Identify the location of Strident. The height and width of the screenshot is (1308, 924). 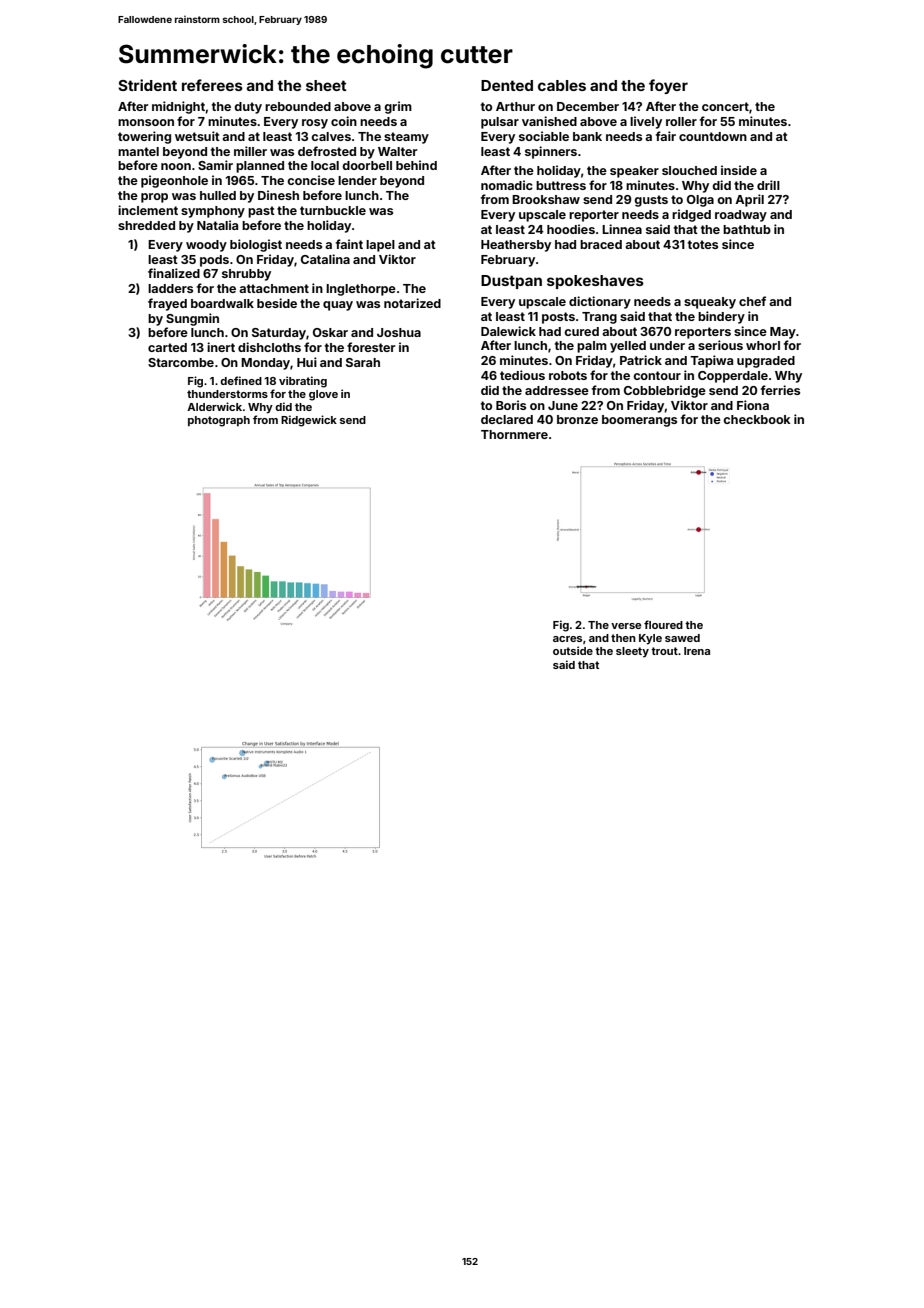
(147, 85).
